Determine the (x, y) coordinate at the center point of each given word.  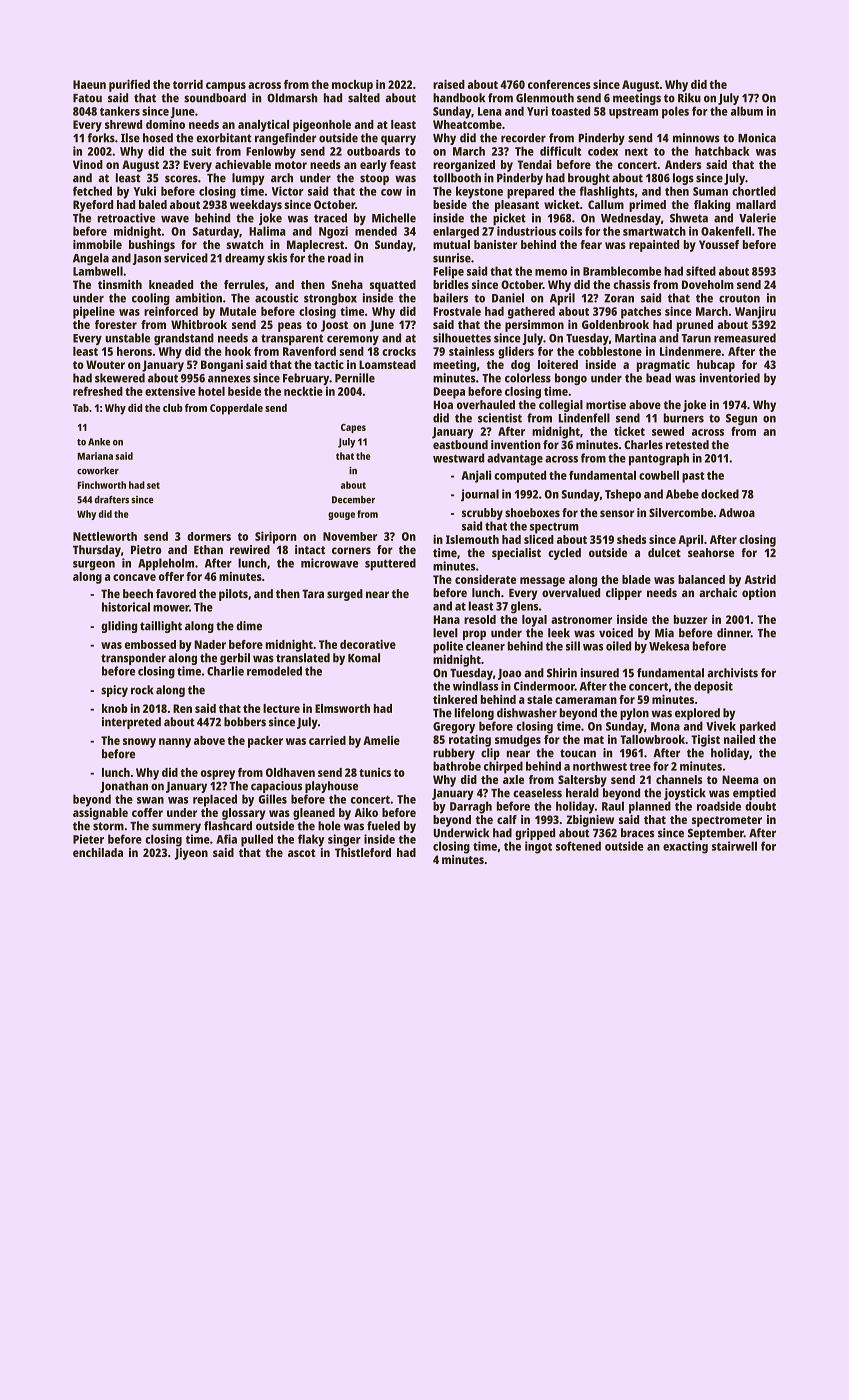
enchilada (98, 852)
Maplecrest (315, 246)
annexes (229, 379)
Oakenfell (726, 231)
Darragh (471, 807)
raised (449, 84)
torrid (188, 84)
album (747, 111)
